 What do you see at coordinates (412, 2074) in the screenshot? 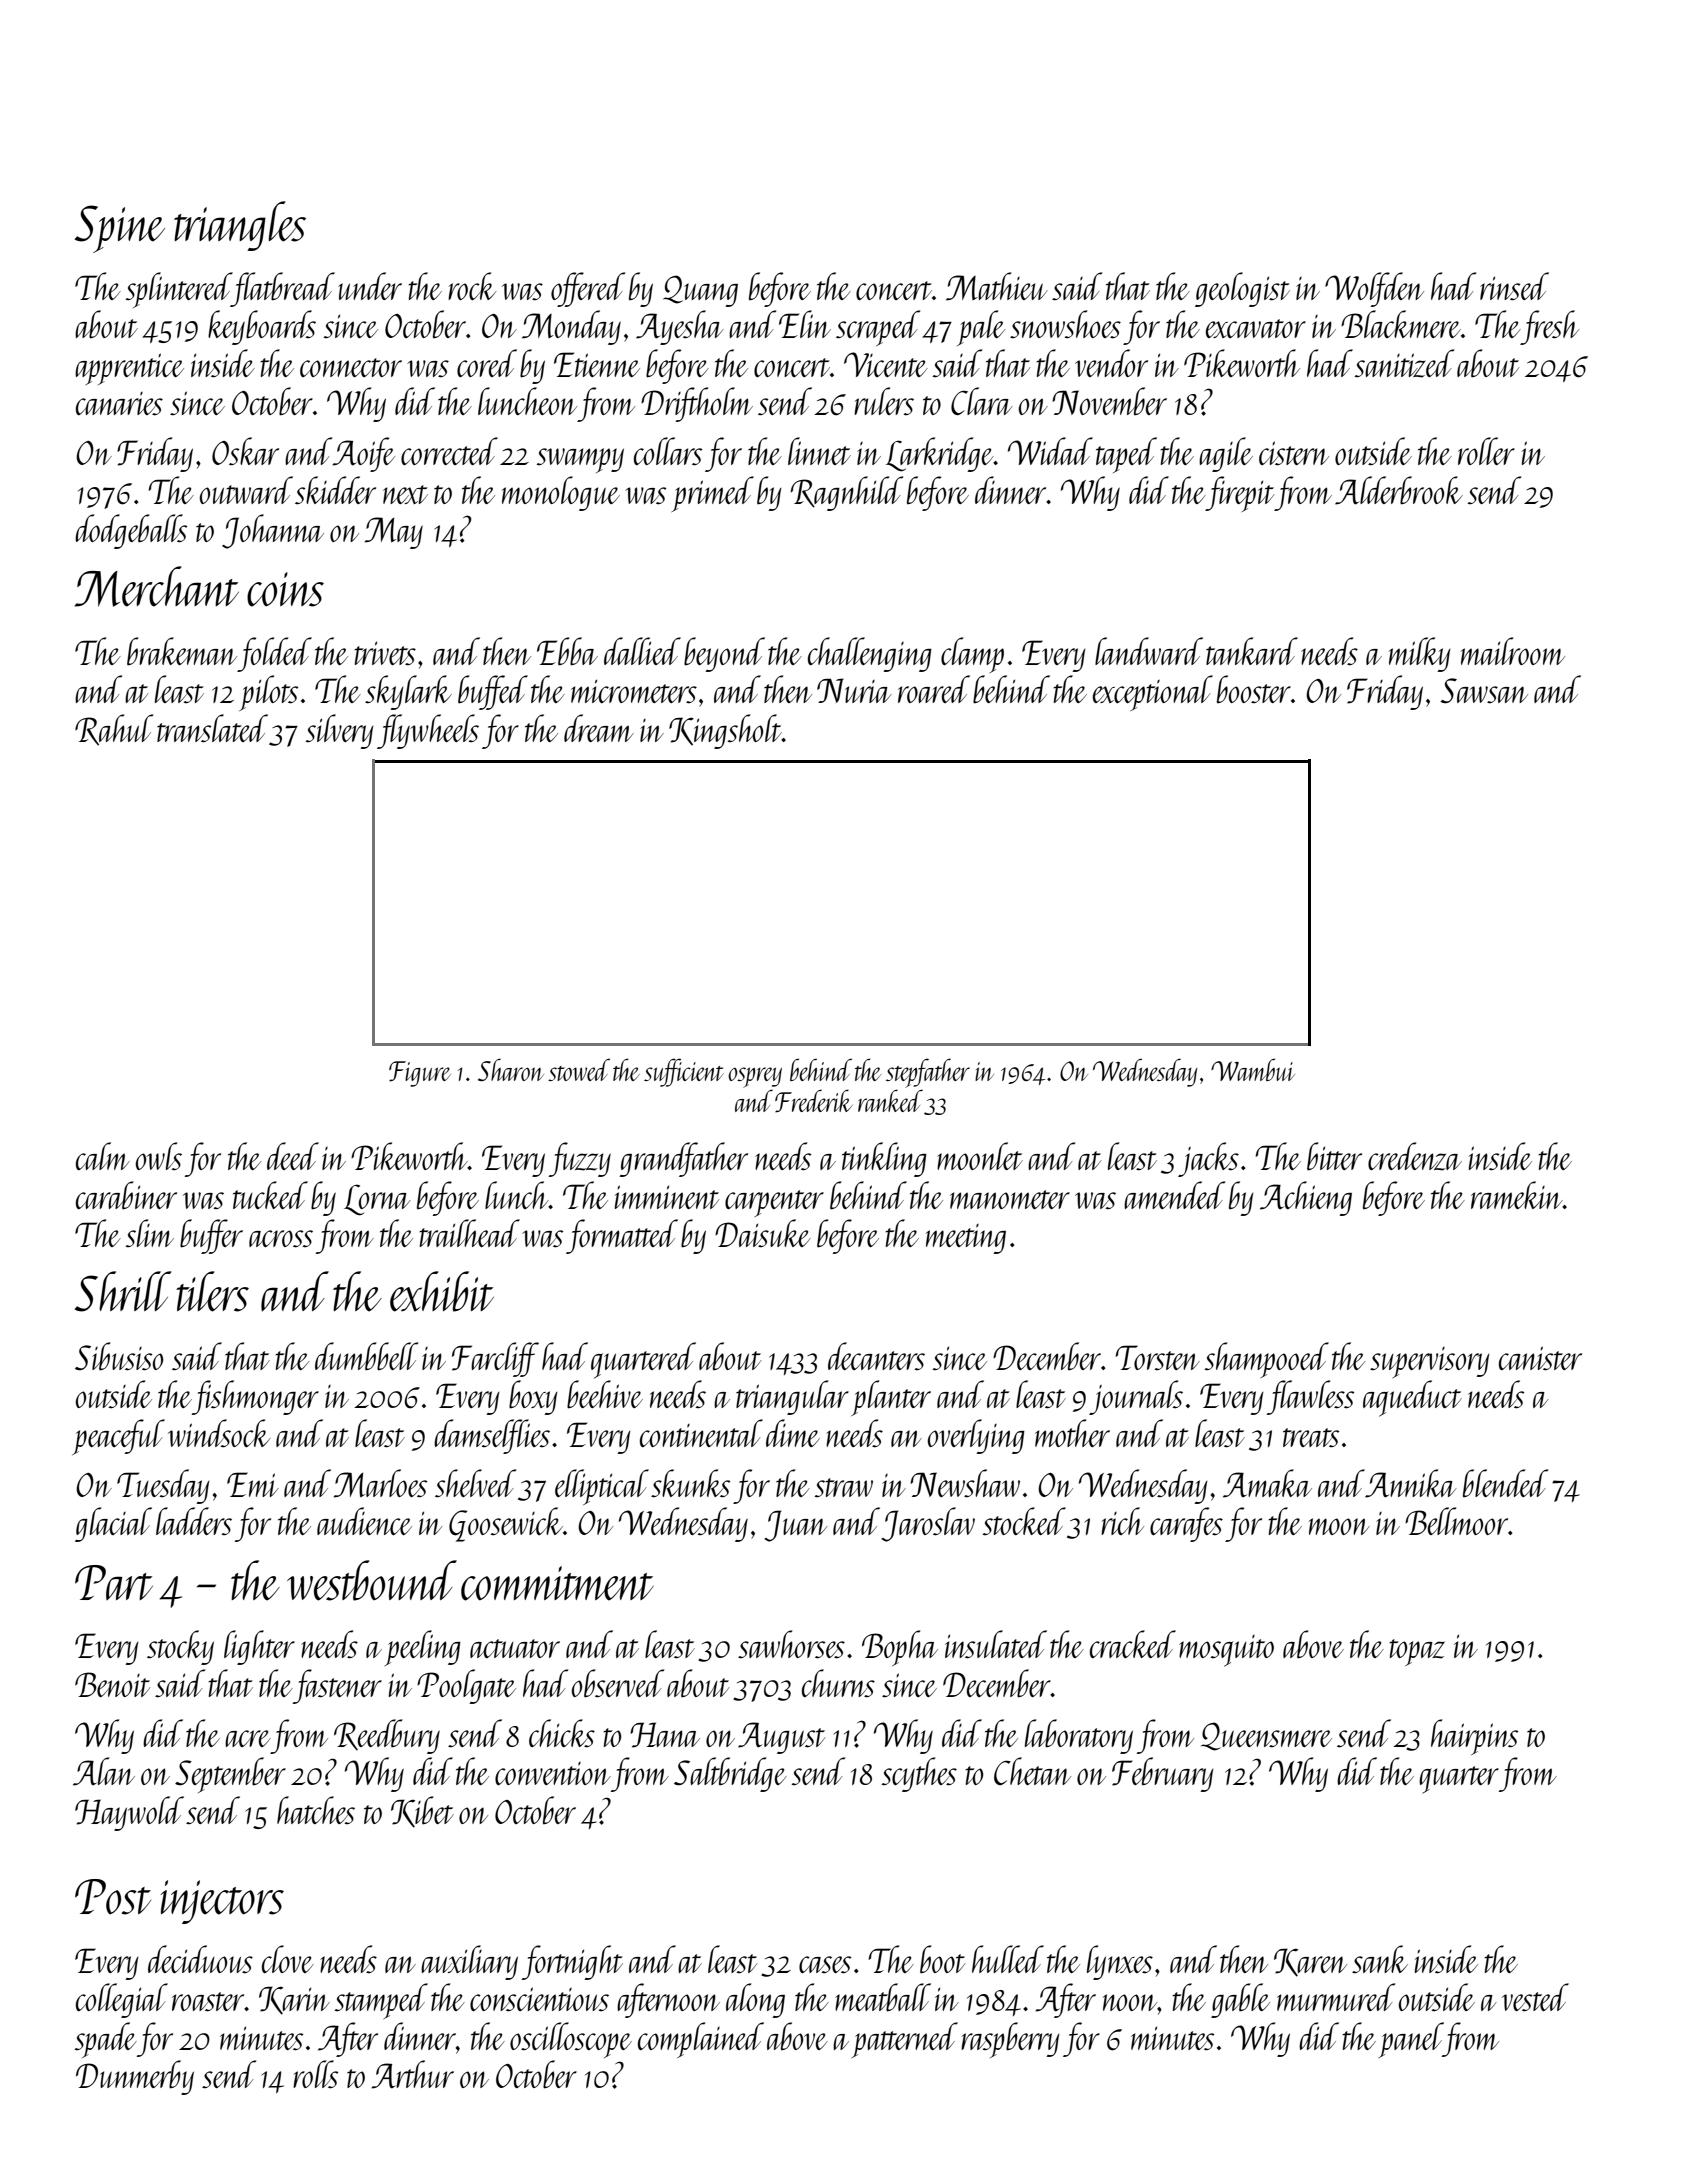
I see `Arthur` at bounding box center [412, 2074].
